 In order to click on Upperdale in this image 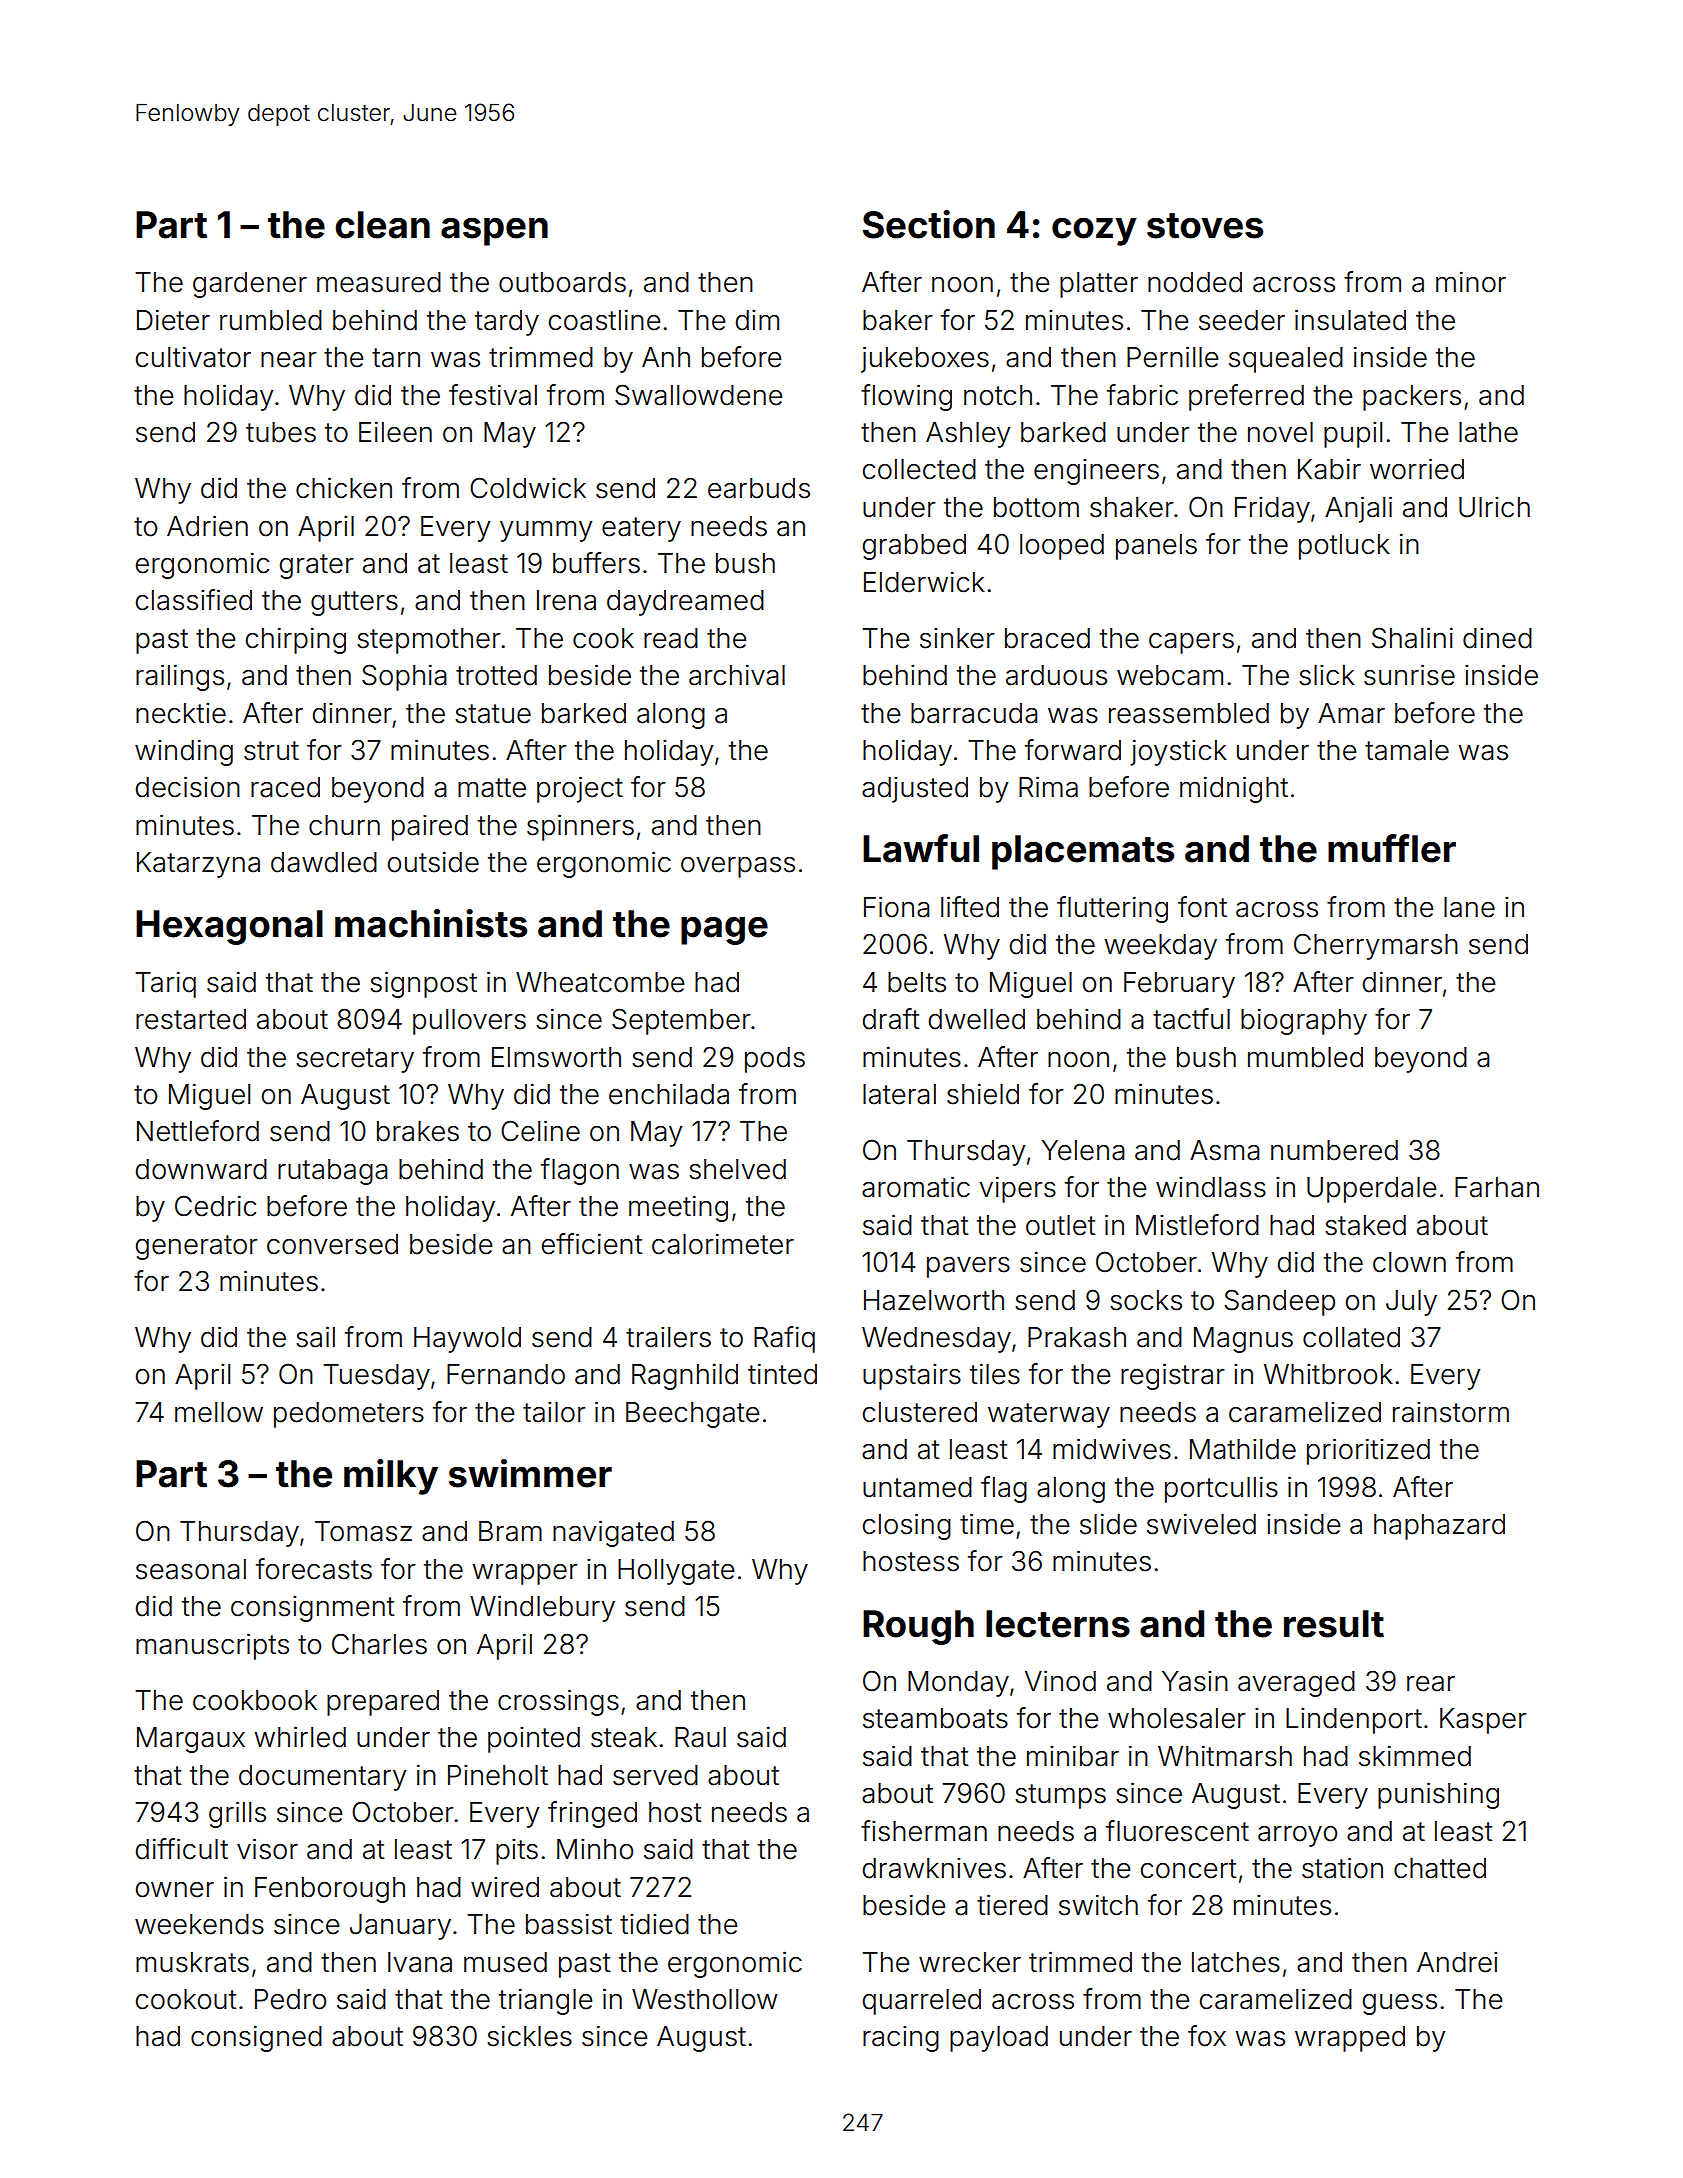, I will do `click(1371, 1190)`.
